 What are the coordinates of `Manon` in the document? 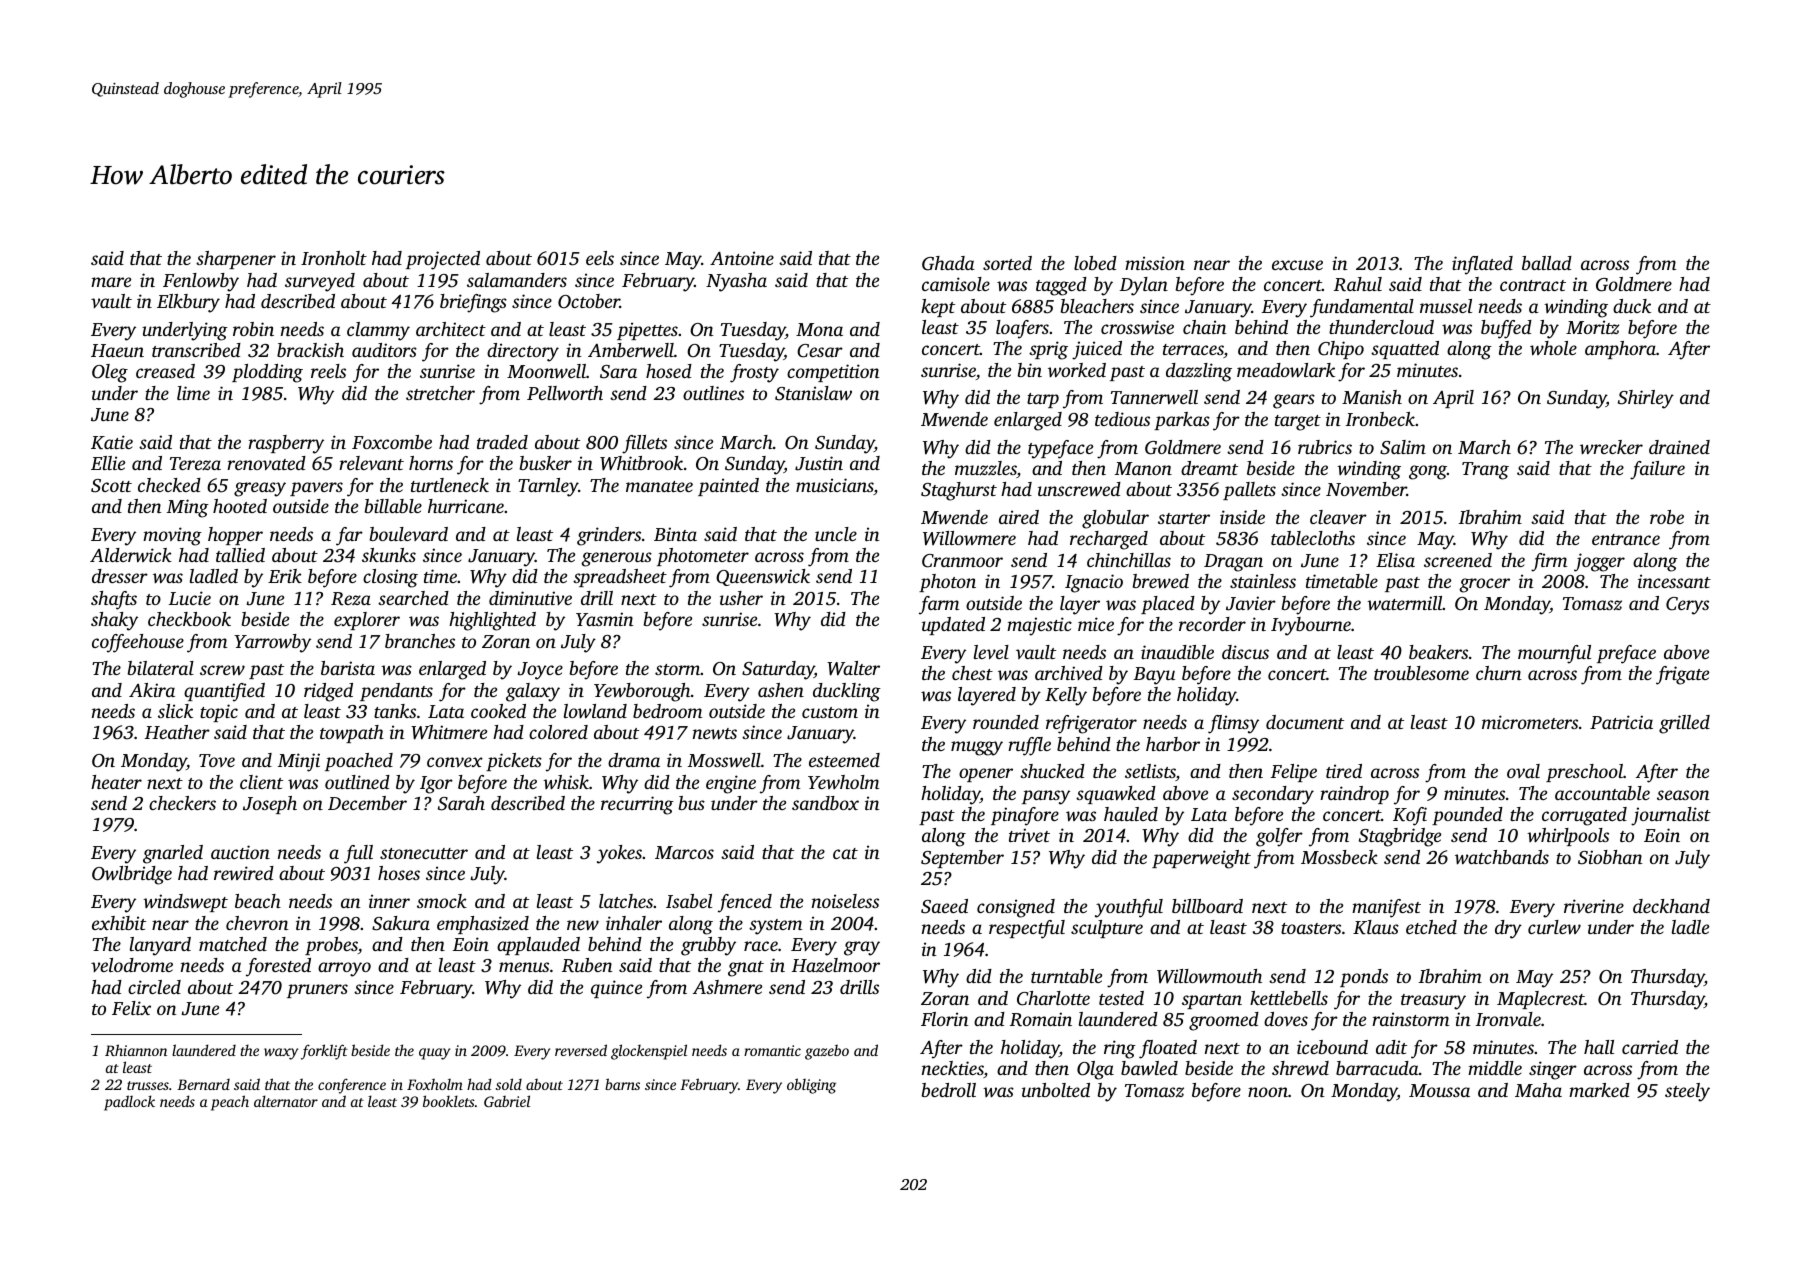 It's located at (1143, 468).
